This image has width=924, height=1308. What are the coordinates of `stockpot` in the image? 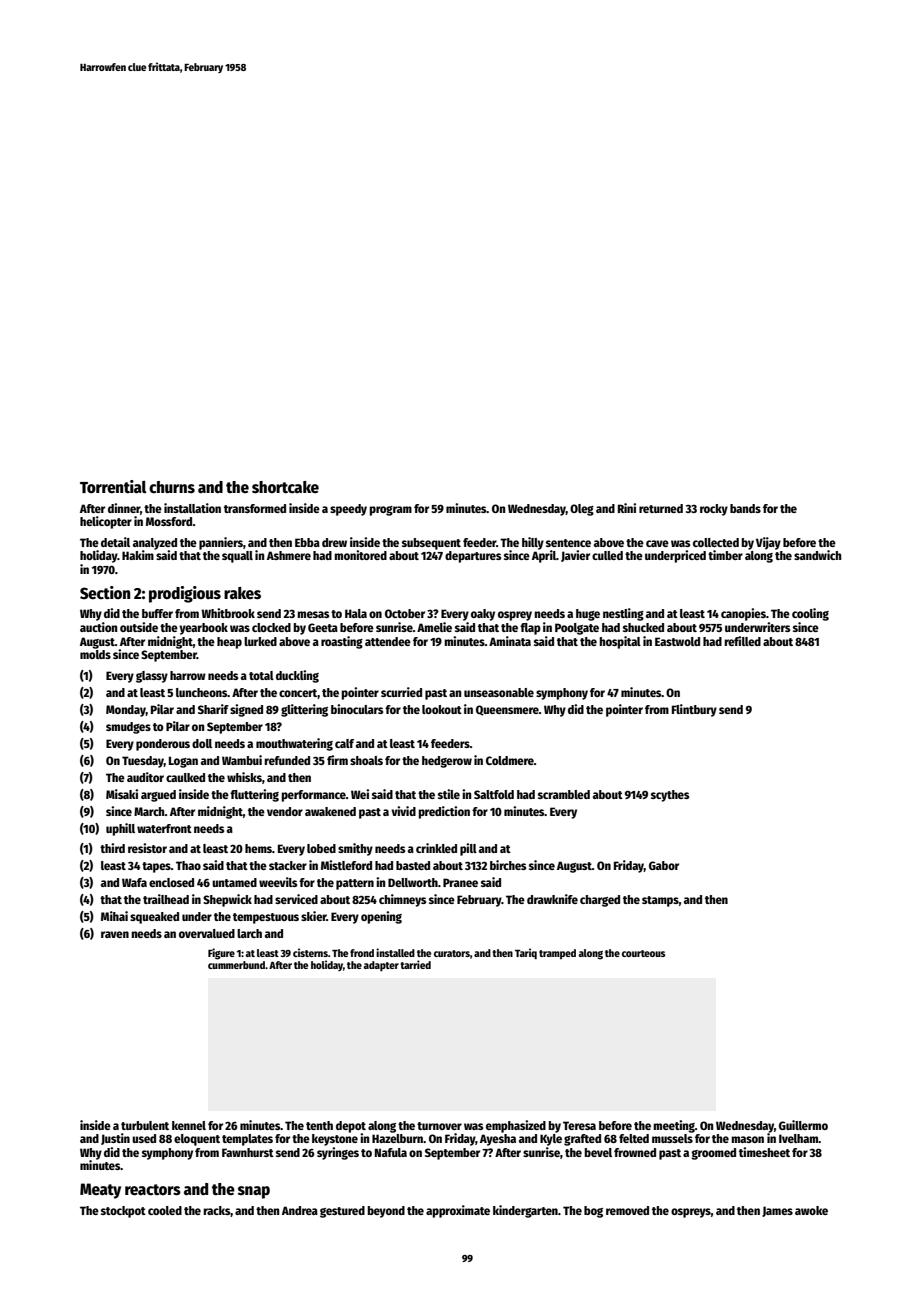 It's located at (123, 1212).
